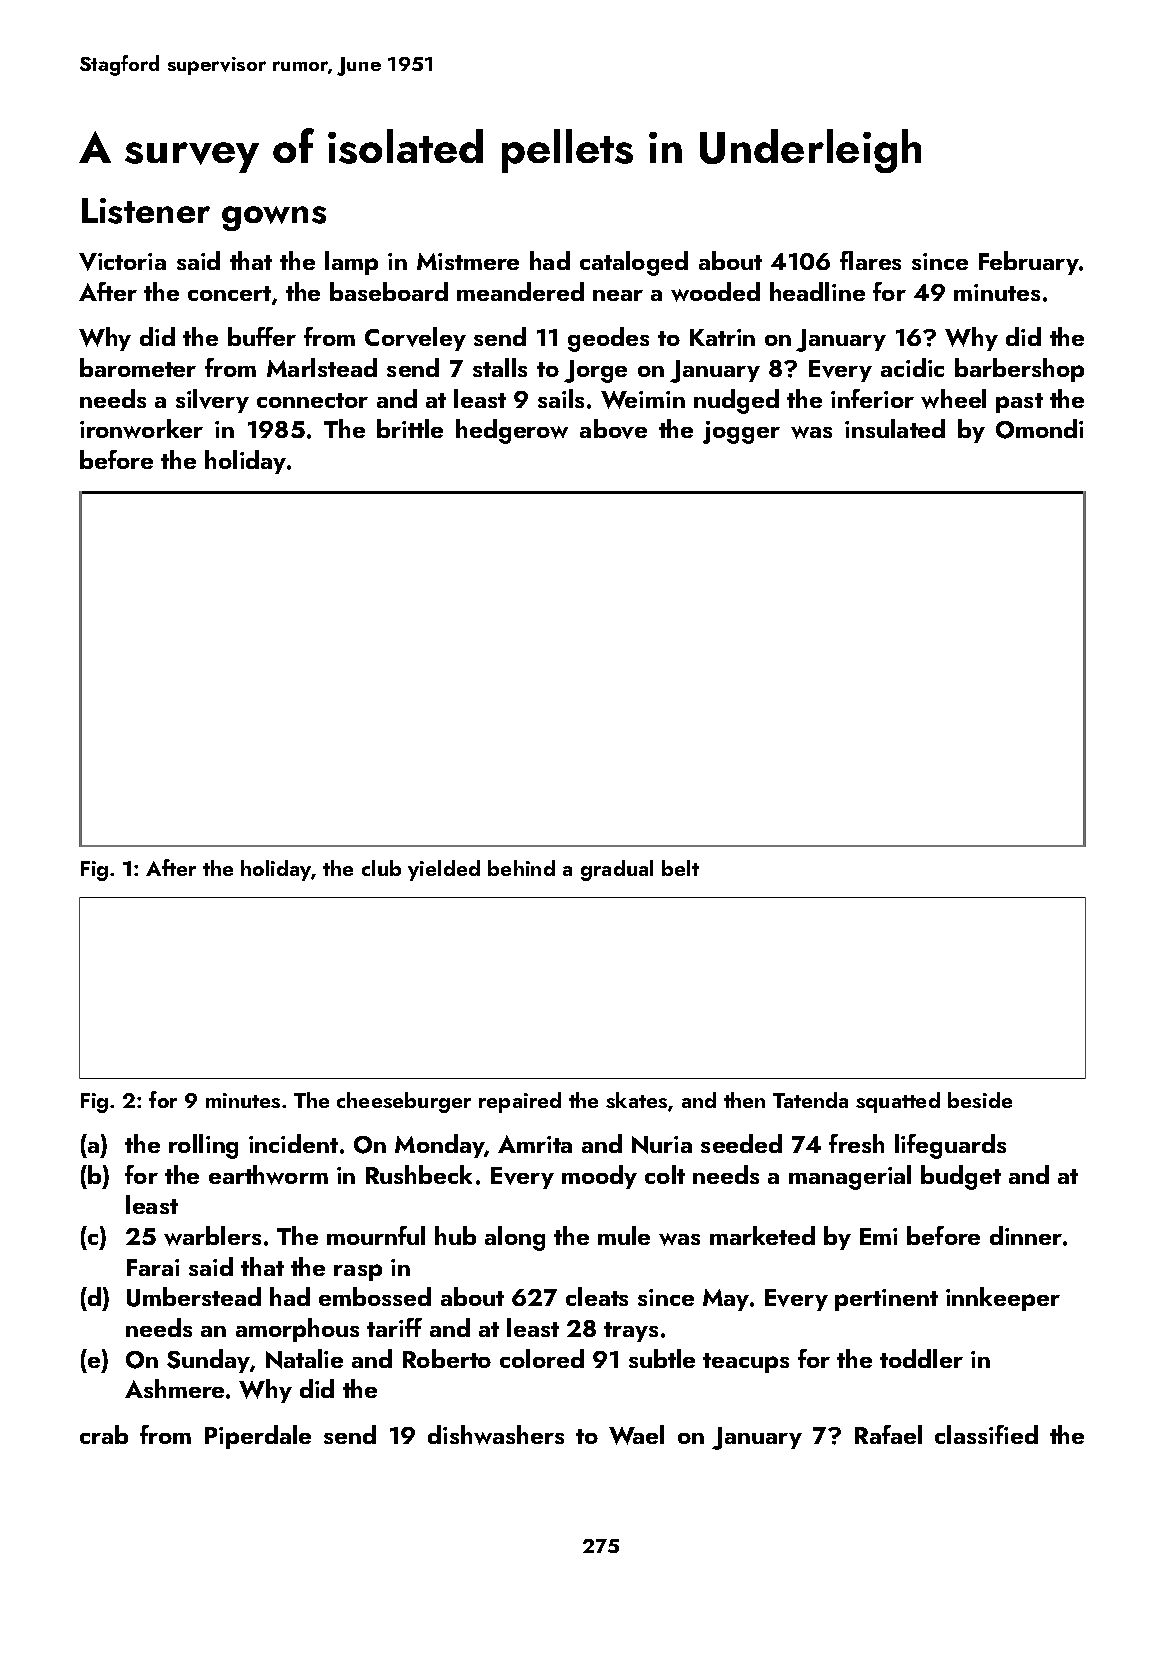 The image size is (1165, 1654). I want to click on gowns, so click(274, 218).
